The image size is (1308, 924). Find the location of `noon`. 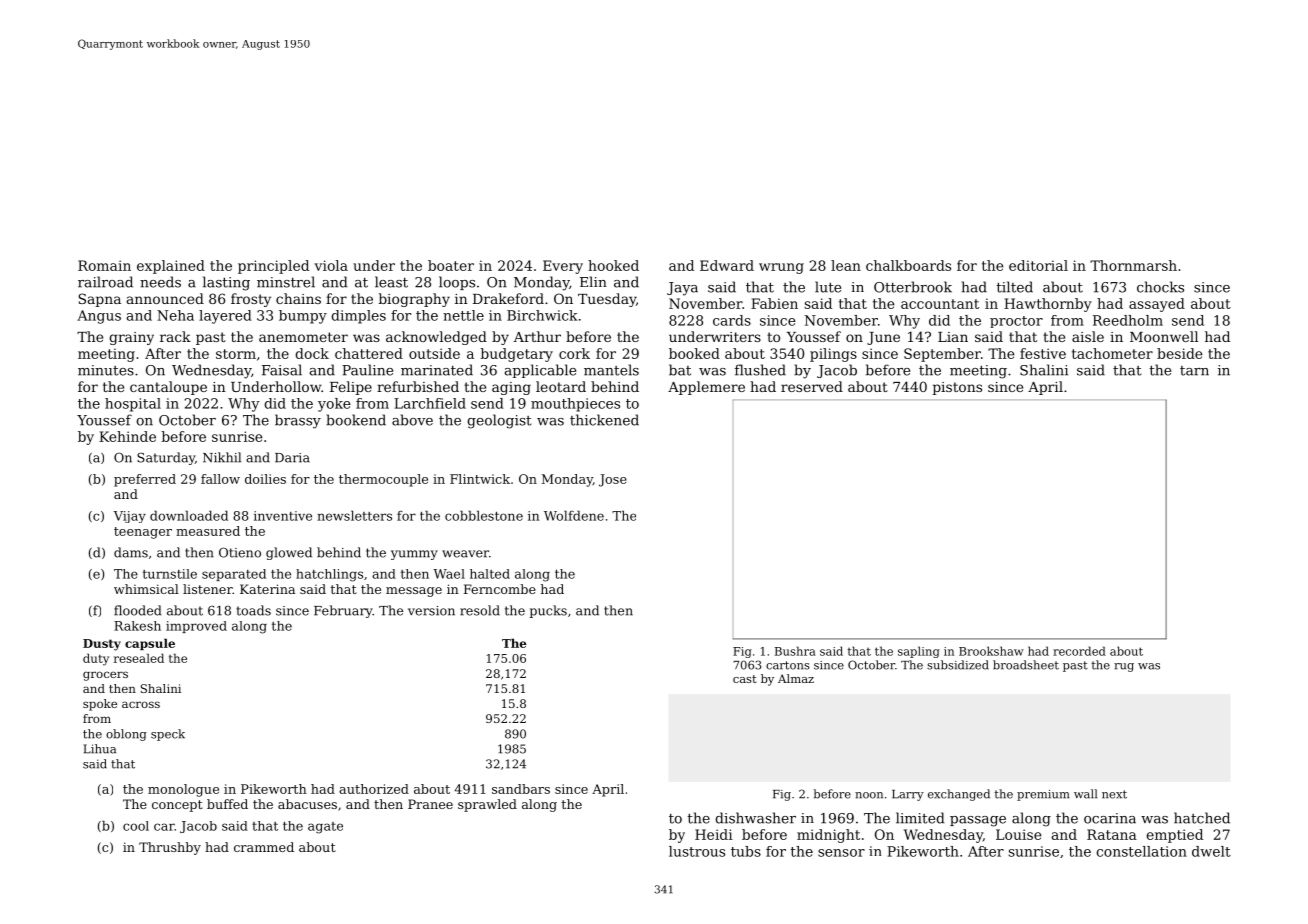

noon is located at coordinates (869, 795).
